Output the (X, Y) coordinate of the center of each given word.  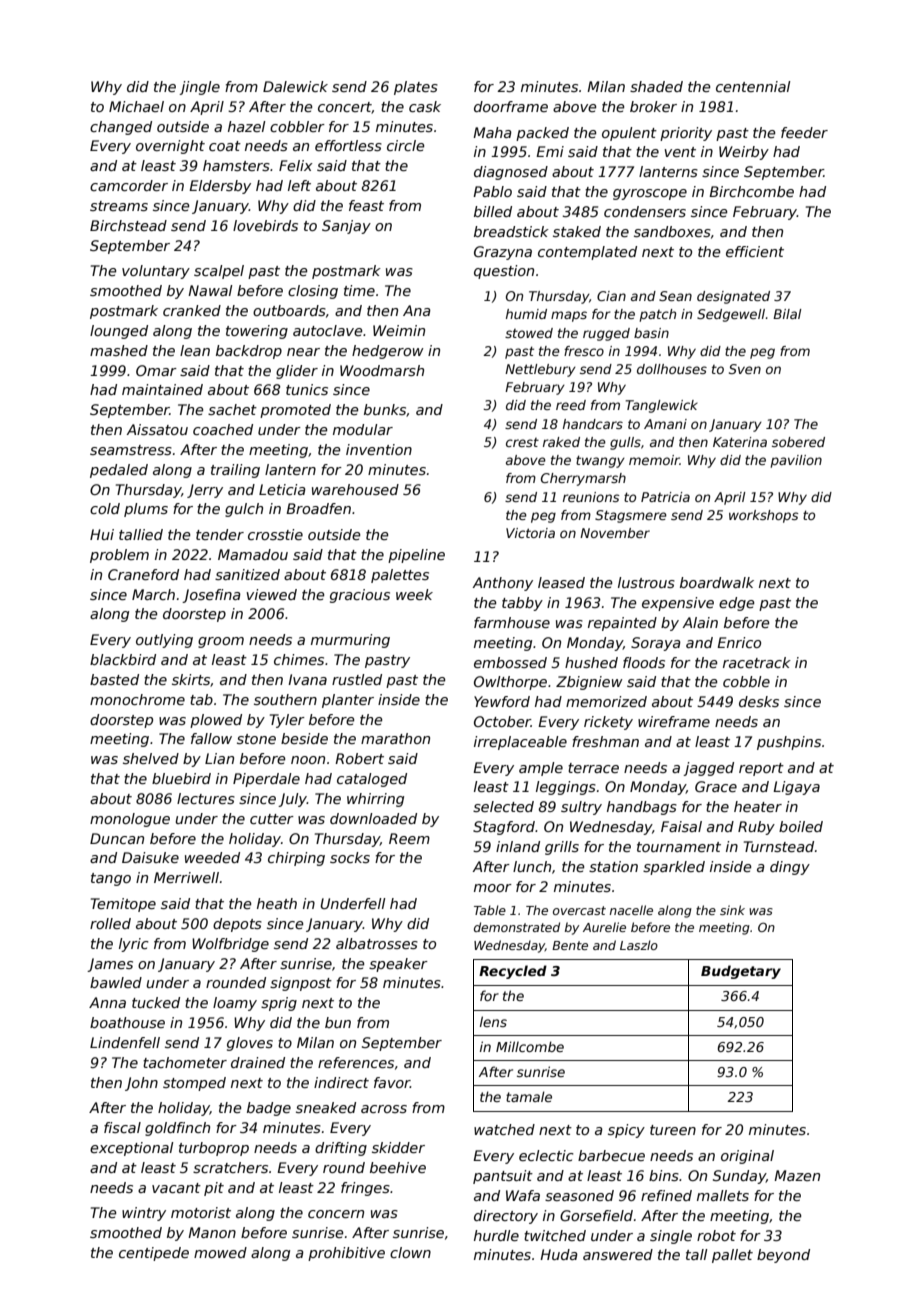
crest (522, 442)
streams (119, 206)
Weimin (399, 330)
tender (220, 534)
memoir (654, 460)
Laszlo (639, 945)
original (747, 1157)
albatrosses (377, 943)
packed (542, 134)
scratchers (230, 1167)
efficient (755, 251)
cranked (192, 310)
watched (504, 1129)
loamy (235, 1004)
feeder (804, 132)
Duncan (117, 838)
